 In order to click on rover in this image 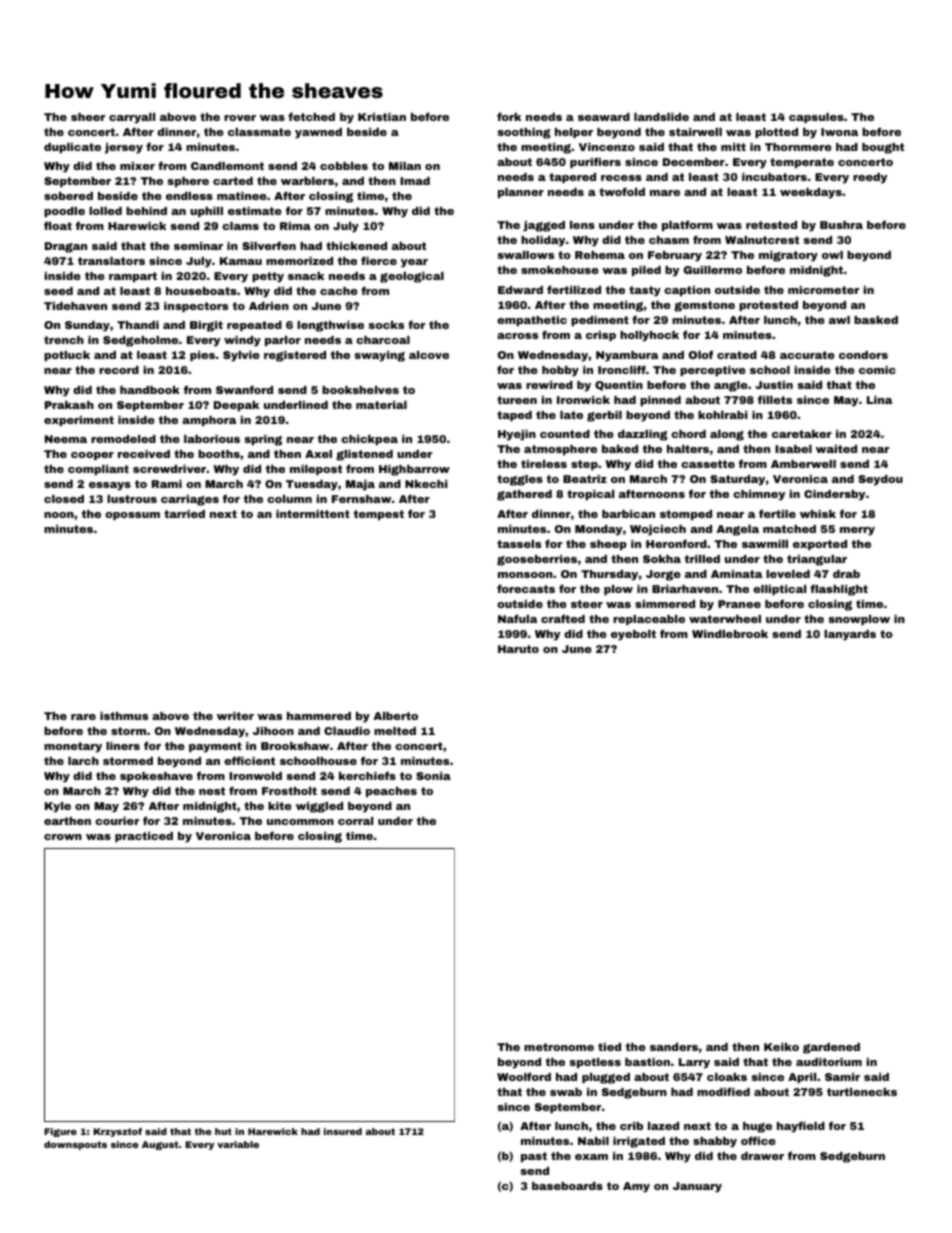, I will do `click(240, 118)`.
